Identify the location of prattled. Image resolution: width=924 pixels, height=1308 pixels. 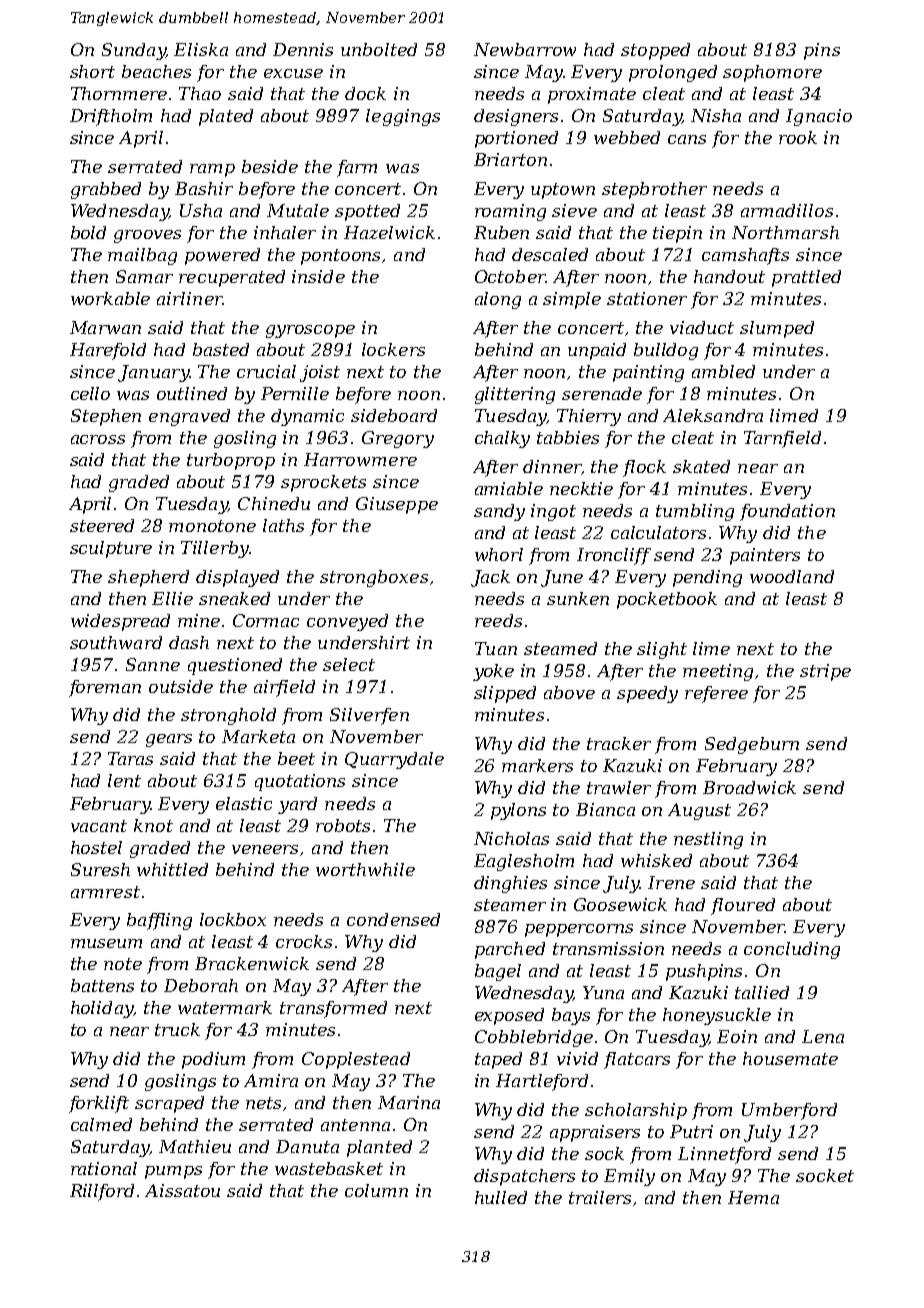
(806, 278).
